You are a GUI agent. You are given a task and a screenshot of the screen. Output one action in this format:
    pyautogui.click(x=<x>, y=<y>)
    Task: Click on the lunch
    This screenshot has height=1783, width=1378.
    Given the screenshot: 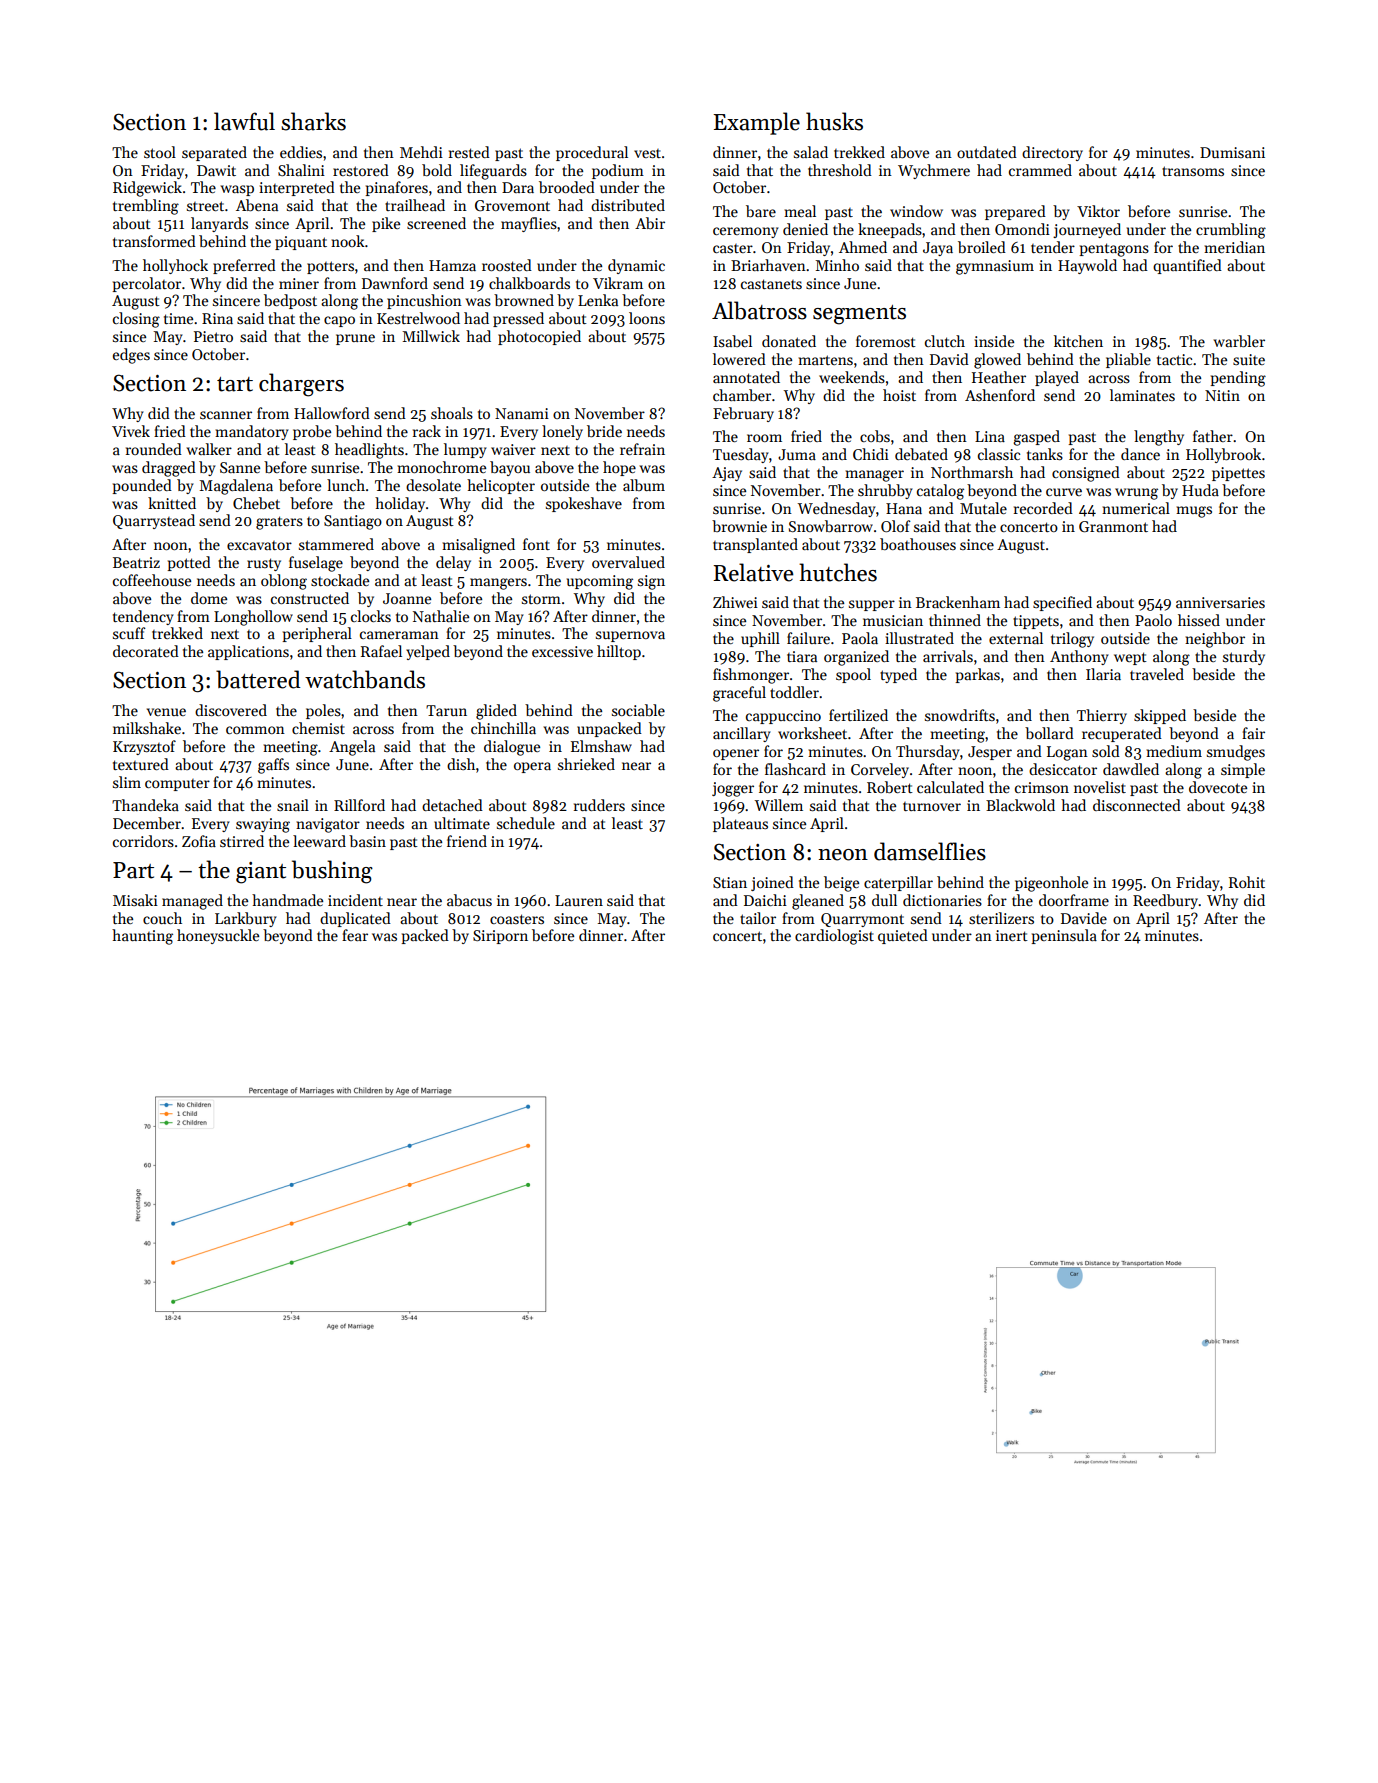 What is the action you would take?
    pyautogui.click(x=346, y=485)
